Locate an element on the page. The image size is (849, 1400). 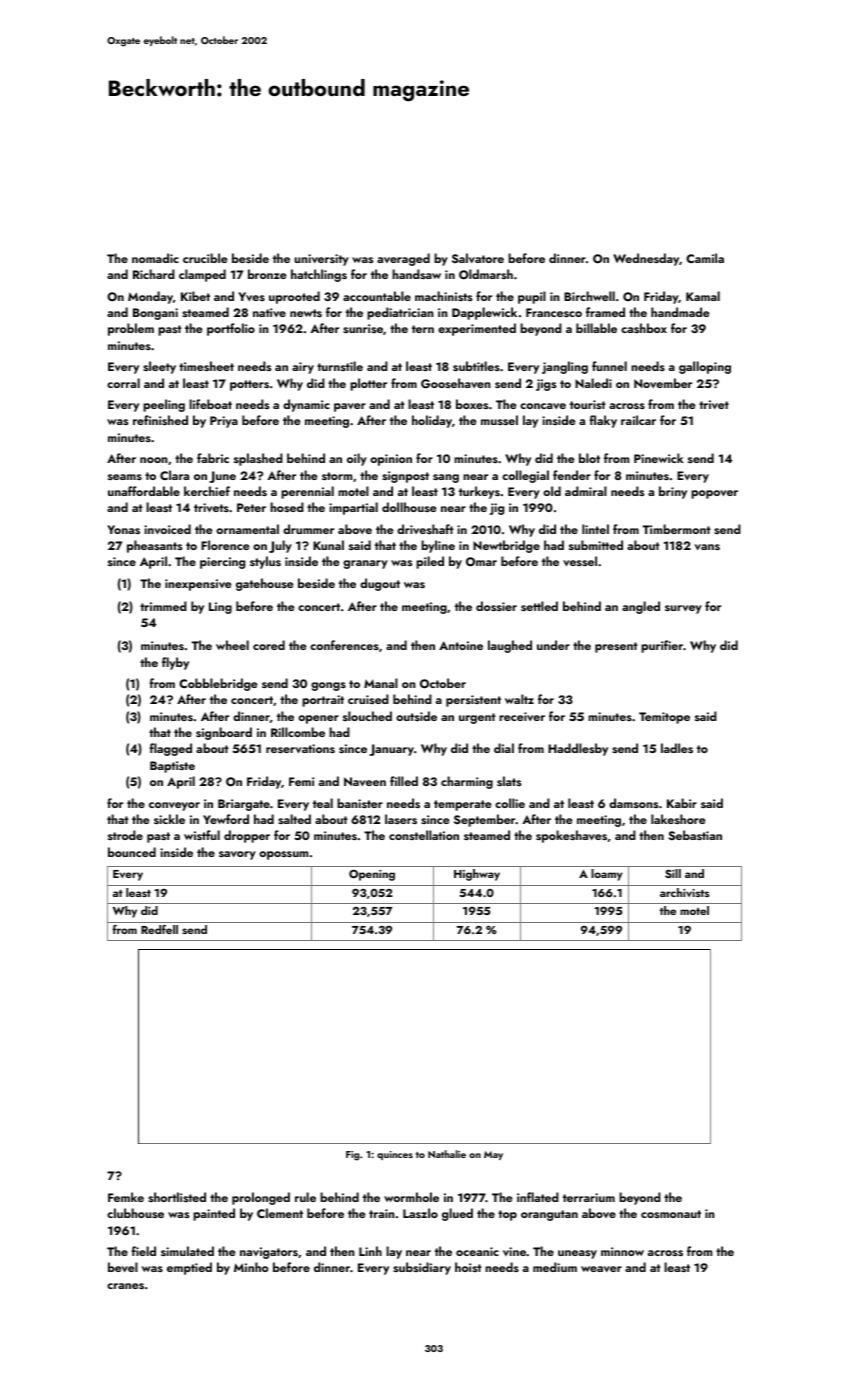
January is located at coordinates (391, 750).
